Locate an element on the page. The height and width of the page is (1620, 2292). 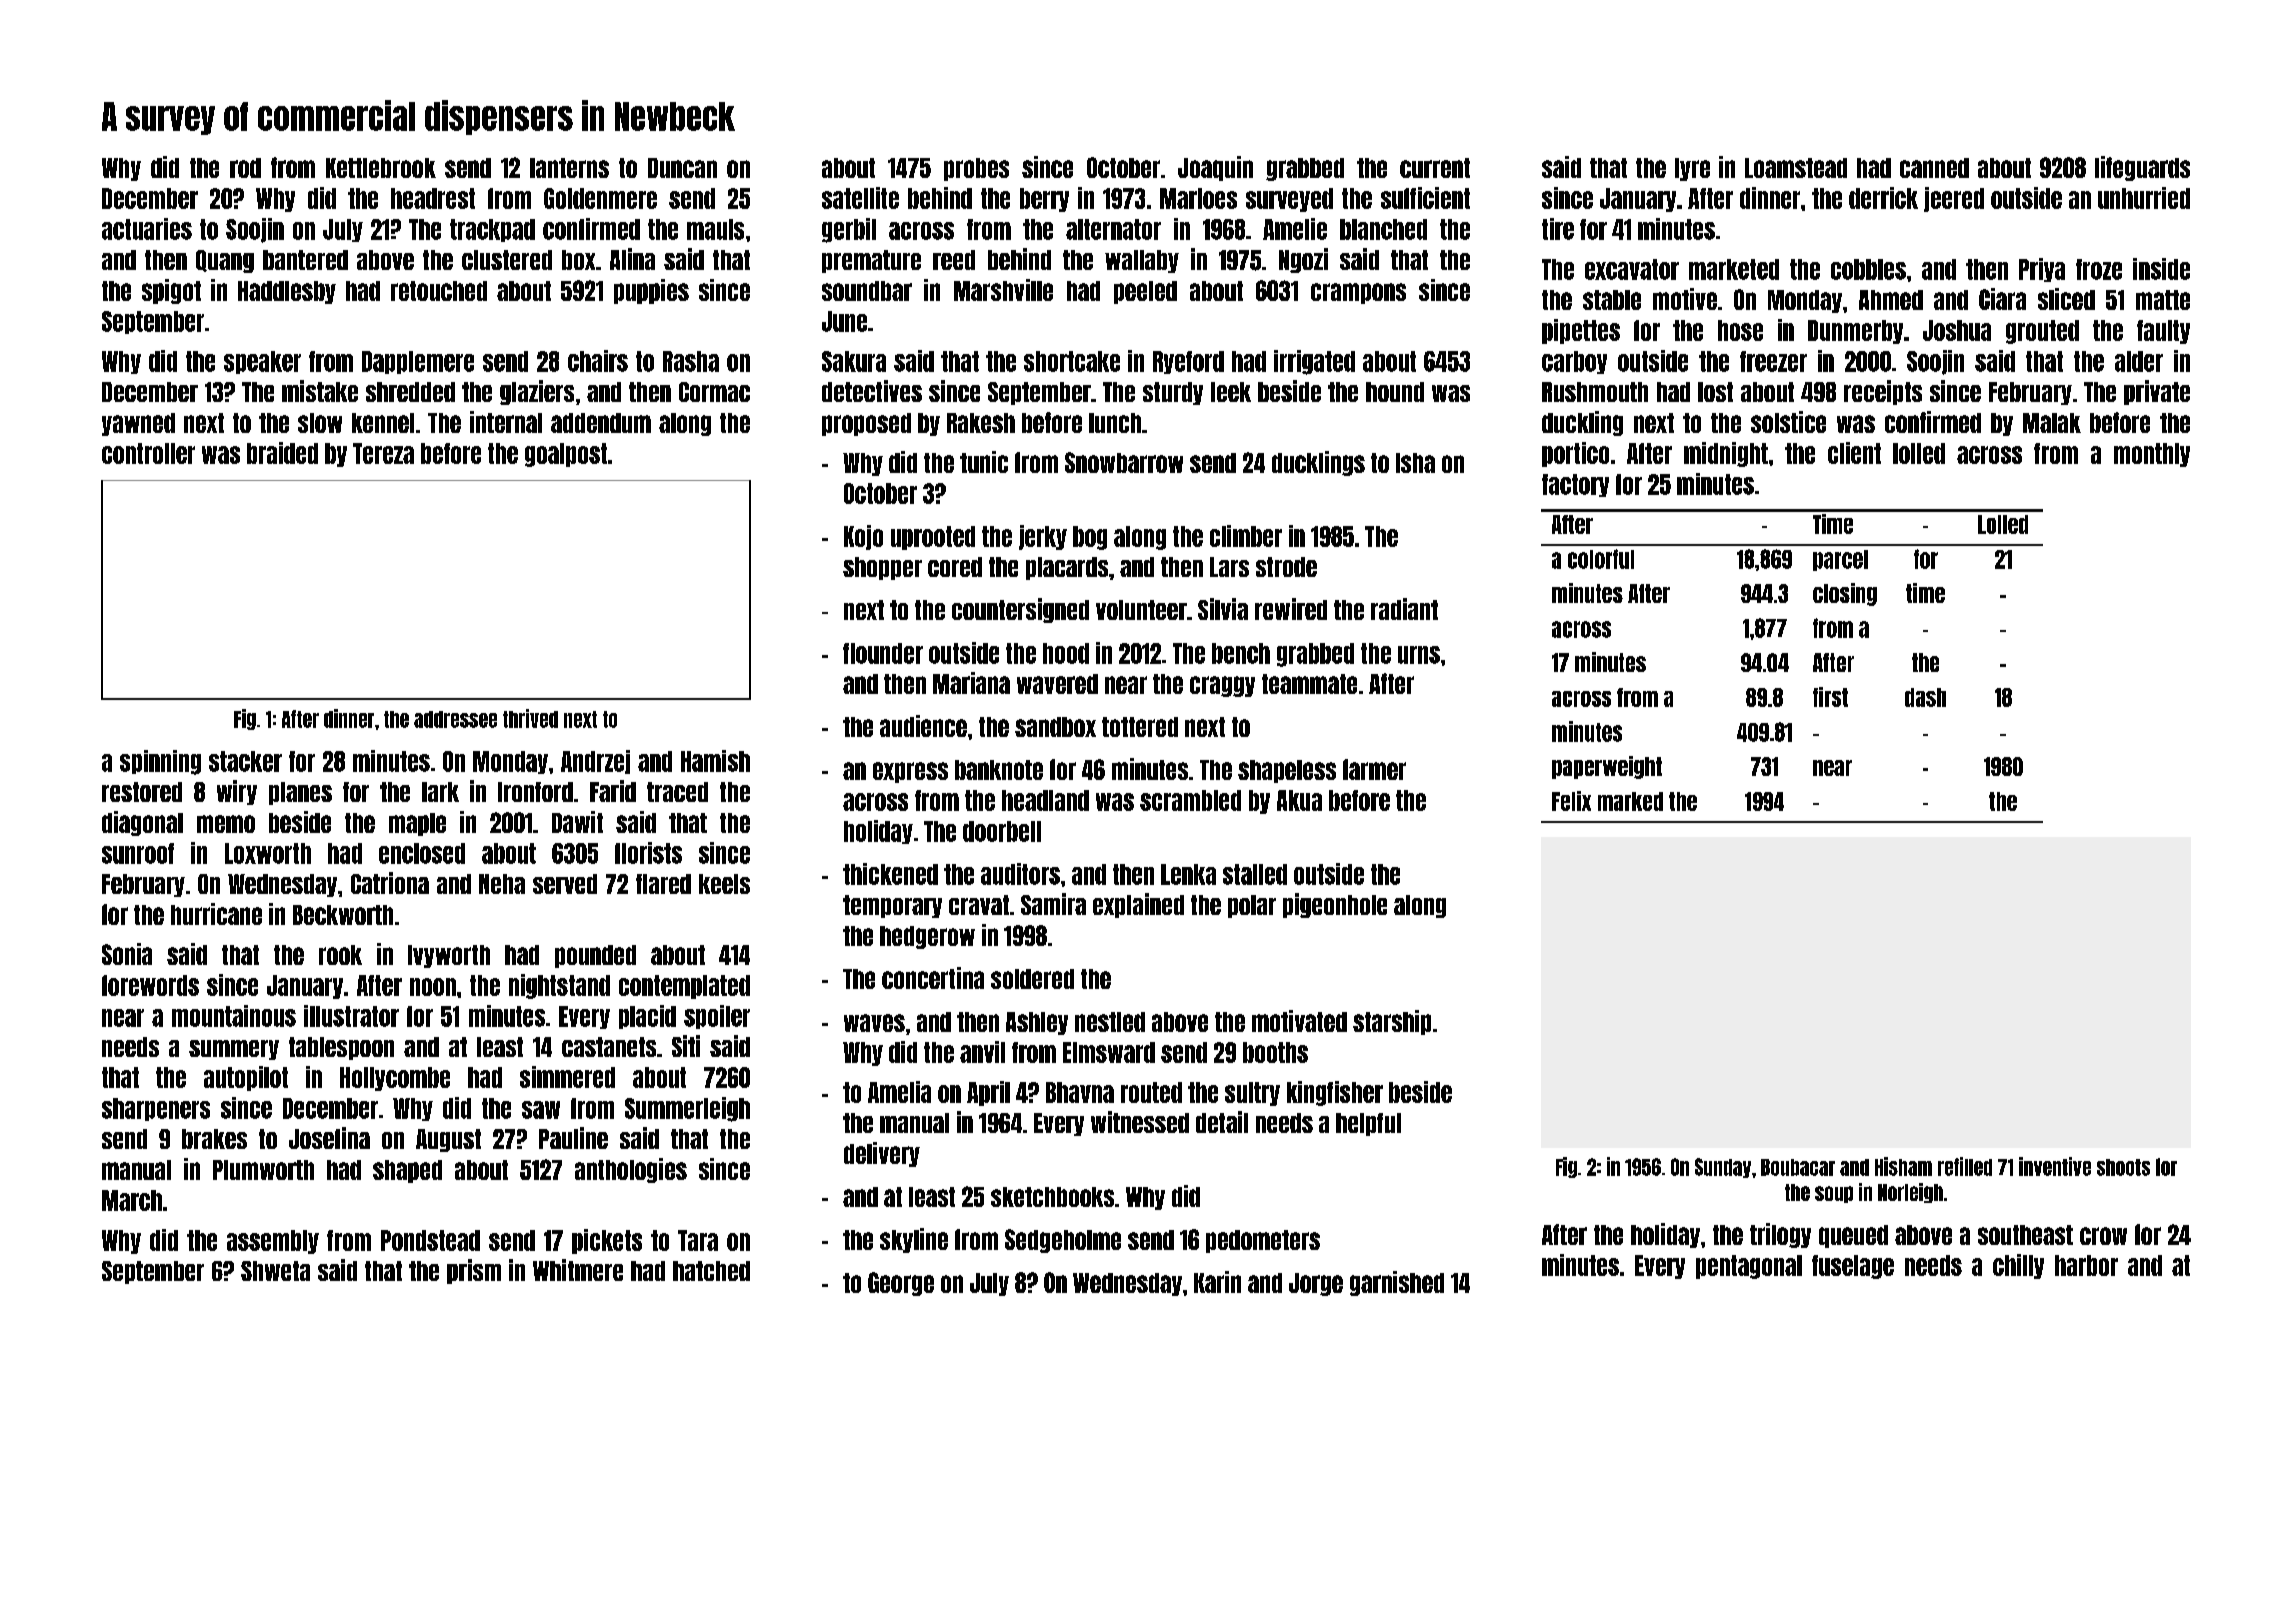
prism is located at coordinates (474, 1271).
